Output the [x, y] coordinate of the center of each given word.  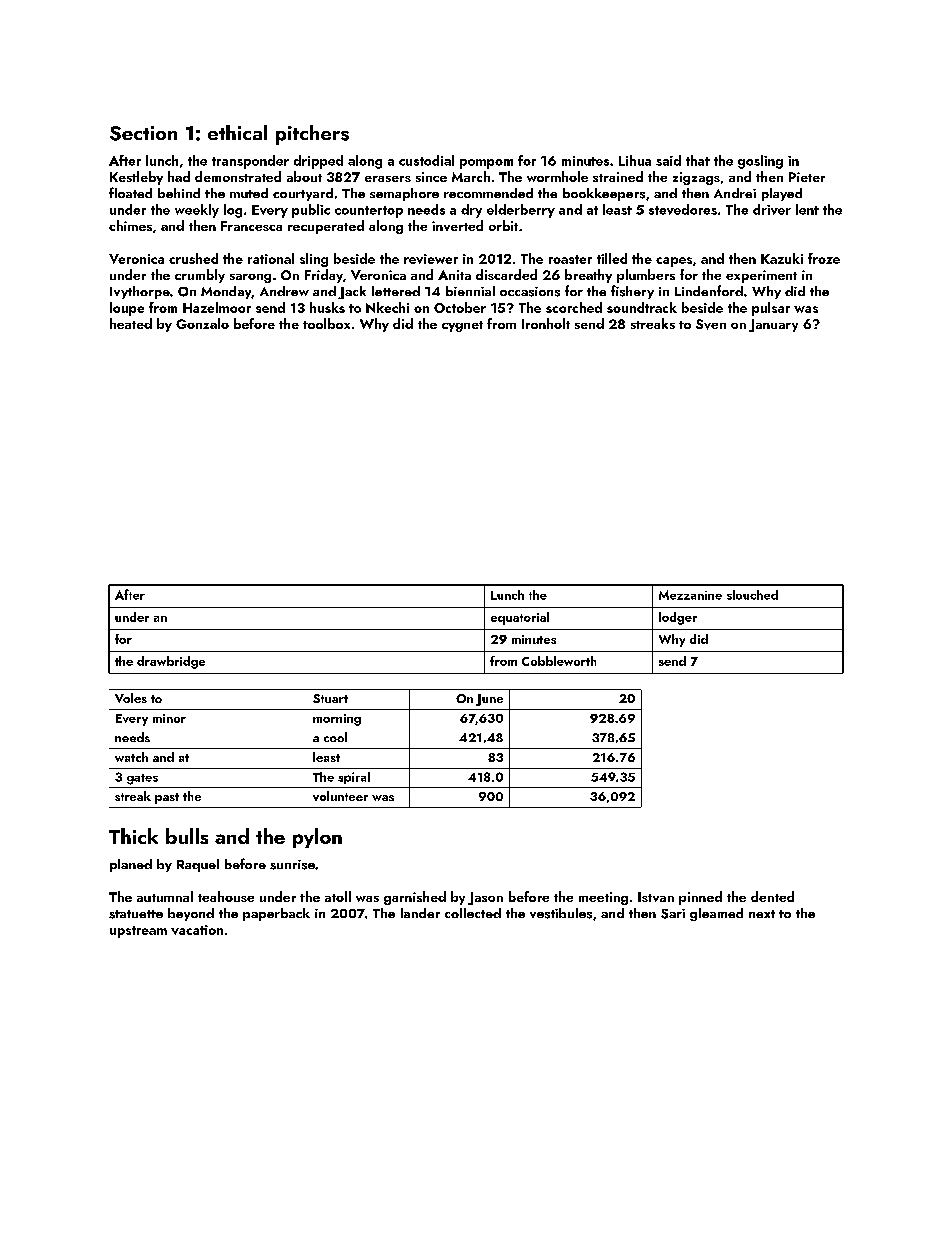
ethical [237, 132]
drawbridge [171, 662]
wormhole [557, 176]
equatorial [520, 618]
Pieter [807, 177]
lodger [678, 618]
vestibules [561, 913]
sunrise [292, 865]
